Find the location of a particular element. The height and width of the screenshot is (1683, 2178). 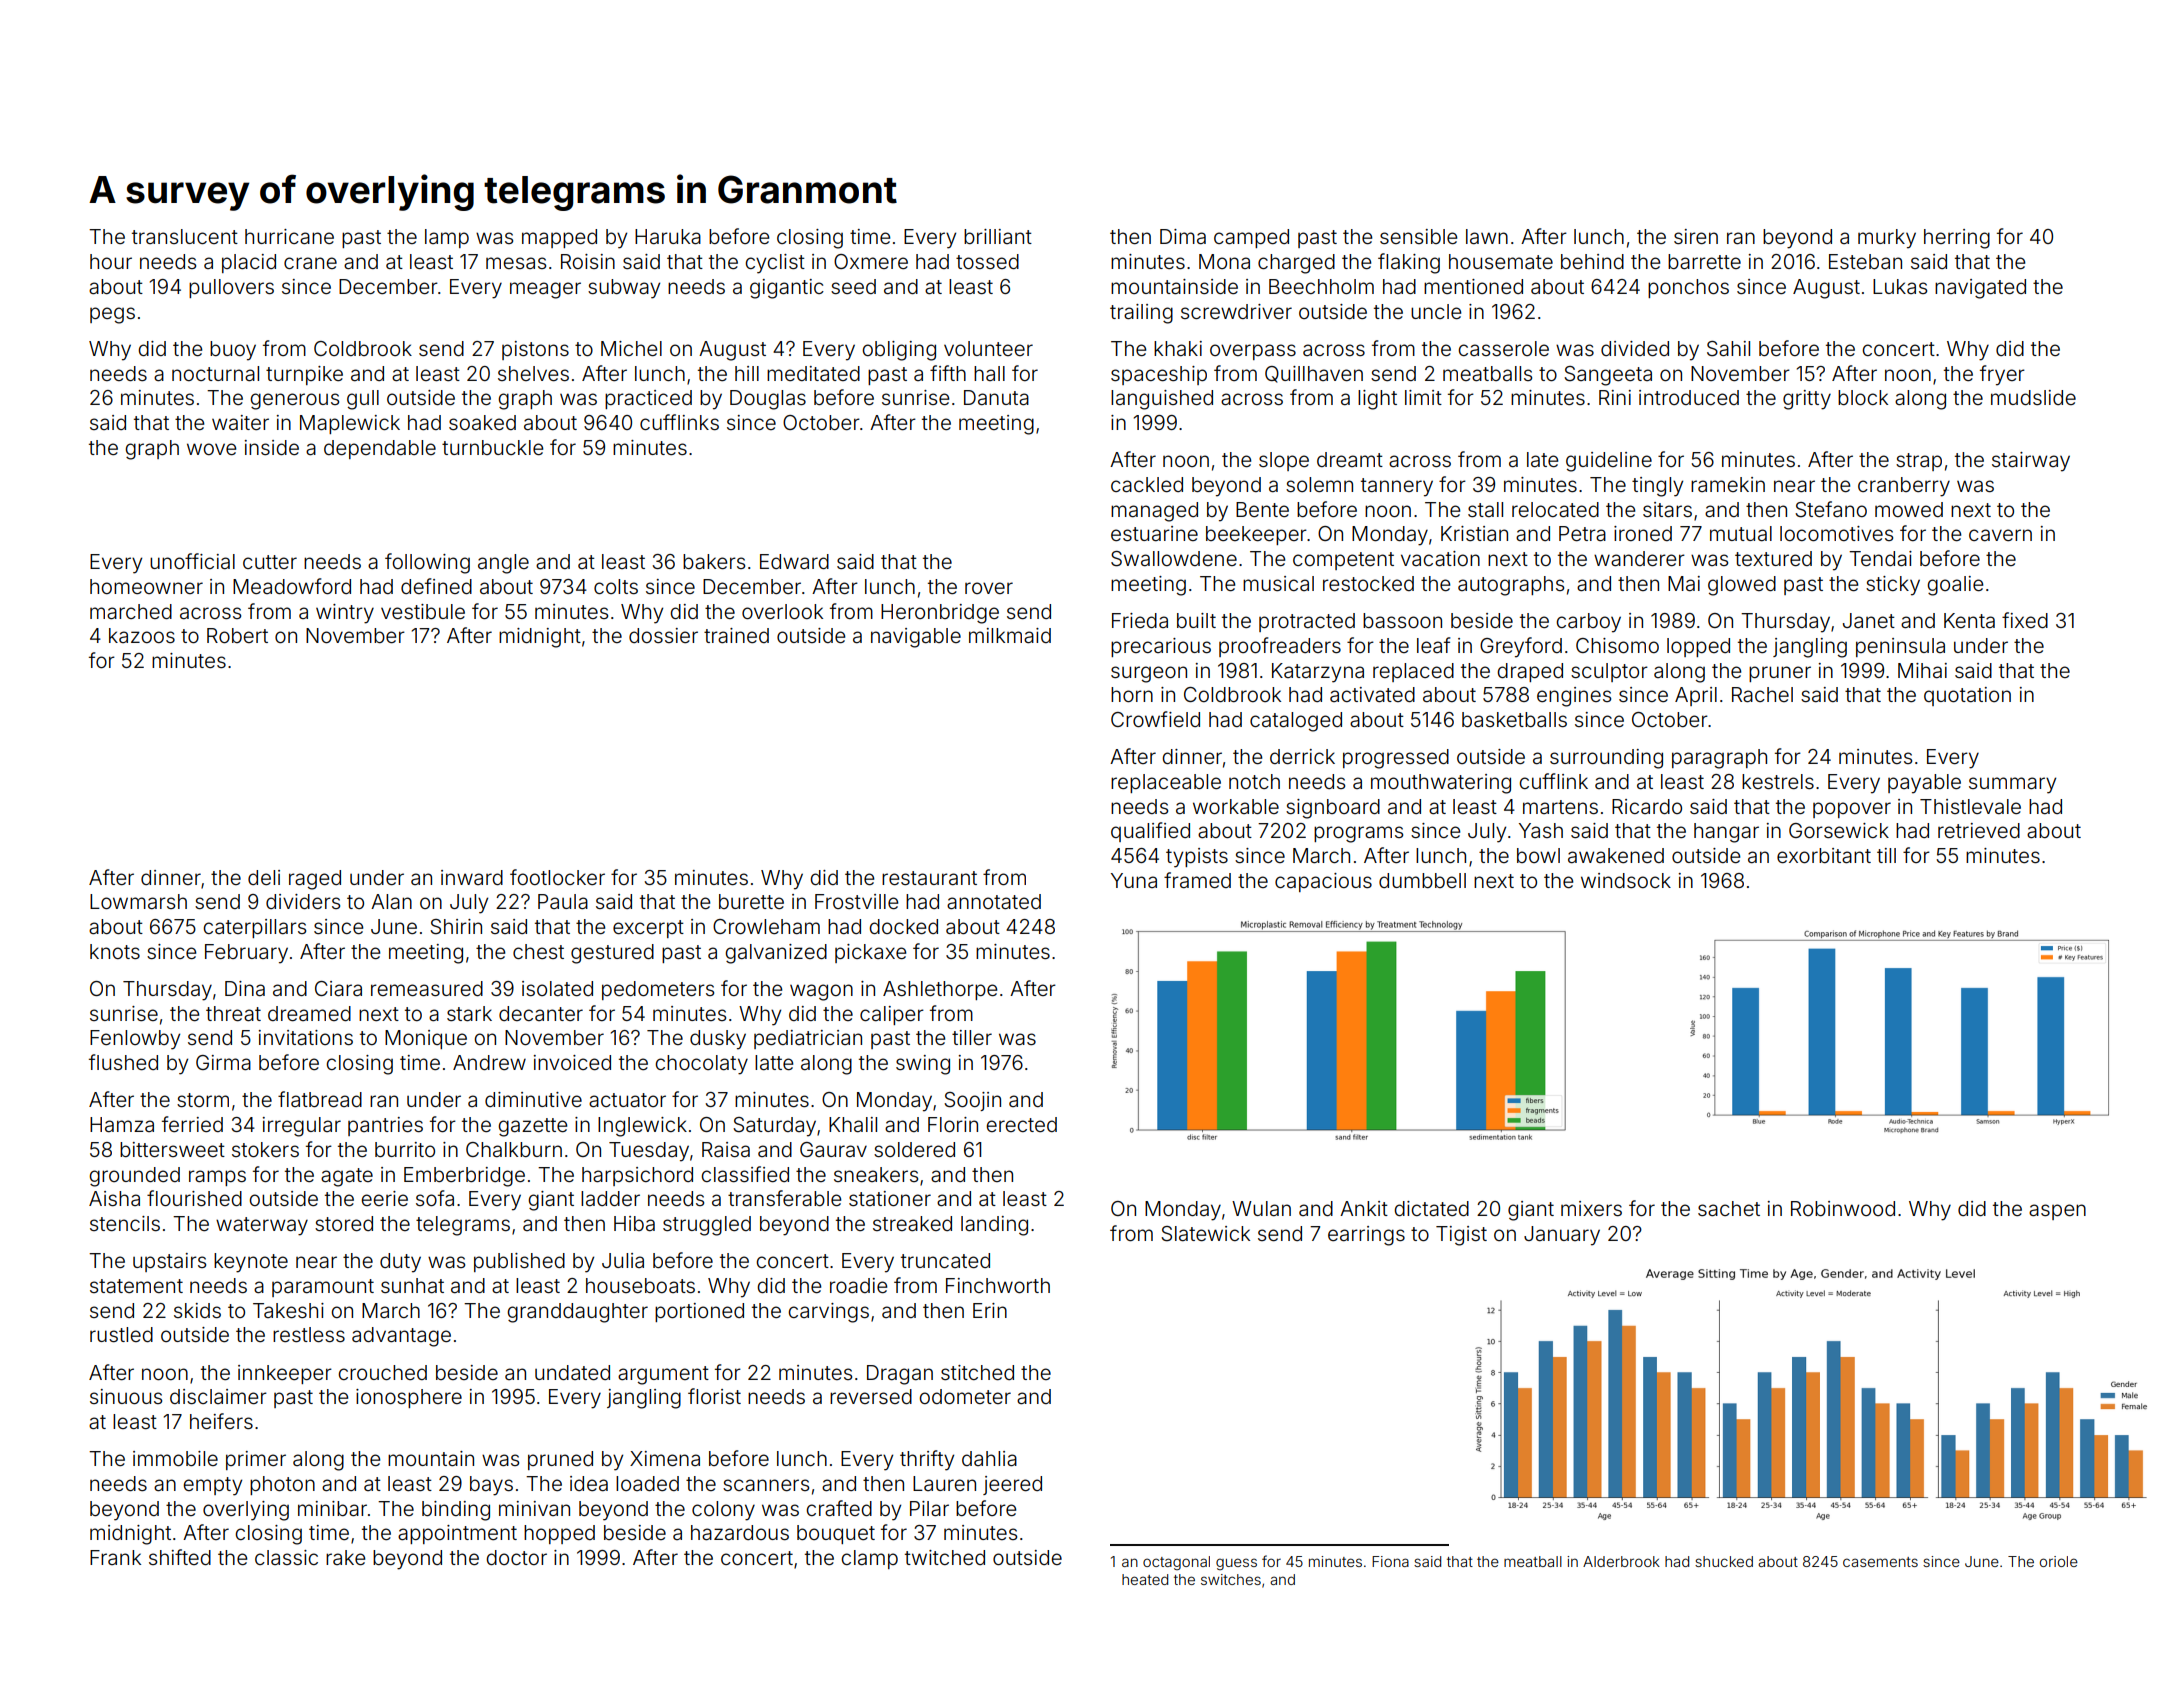

Meadowford is located at coordinates (292, 586).
